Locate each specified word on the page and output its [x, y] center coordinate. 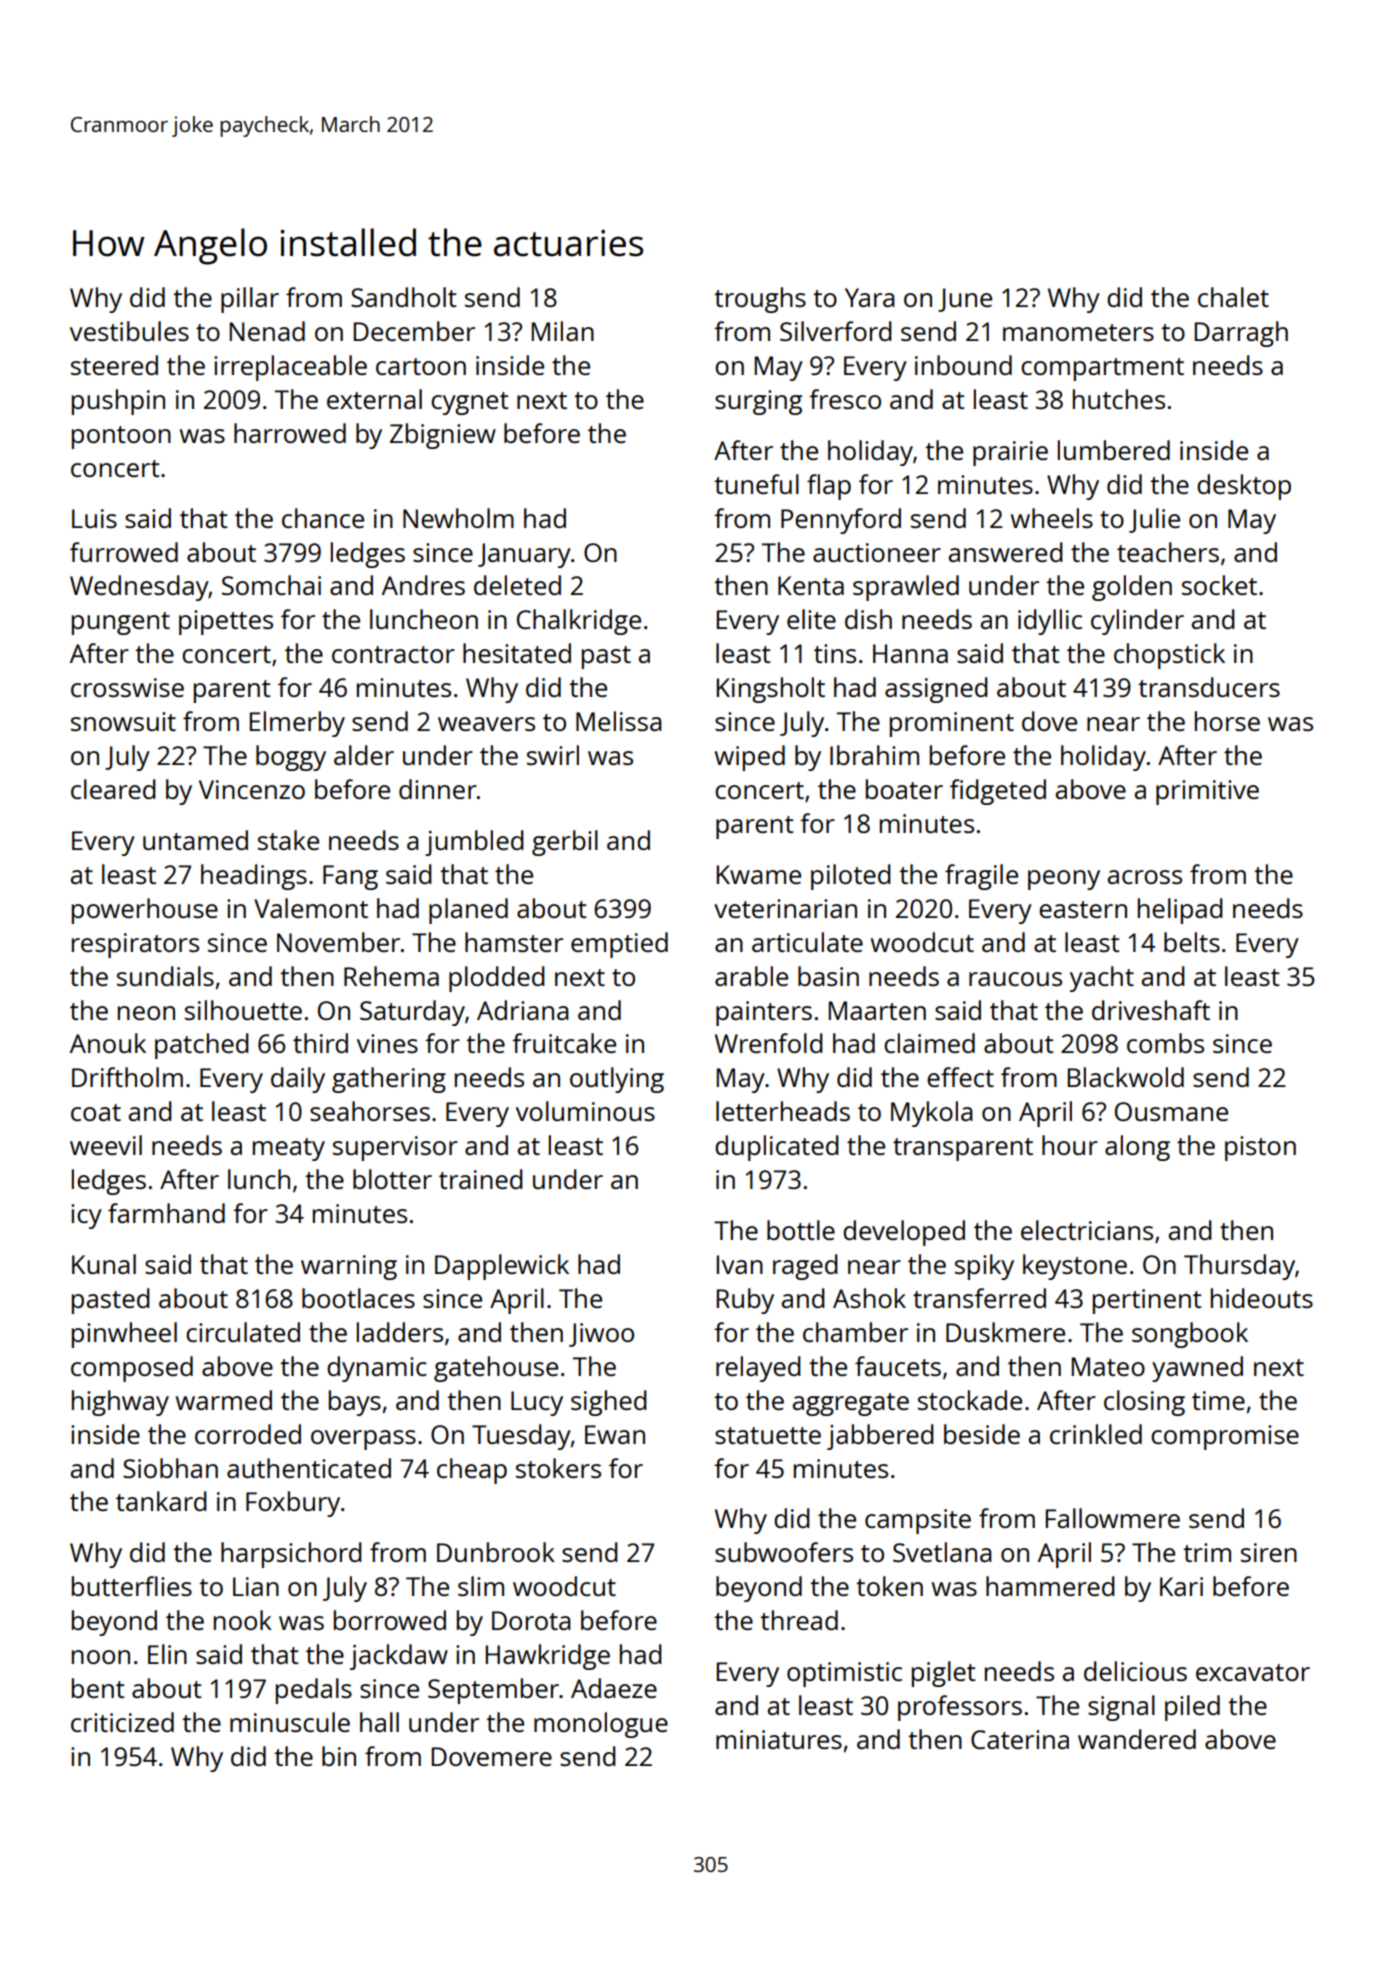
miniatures [779, 1739]
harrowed [290, 433]
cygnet [470, 403]
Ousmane [1171, 1111]
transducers [1209, 687]
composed [132, 1369]
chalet [1233, 297]
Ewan [615, 1434]
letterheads [783, 1111]
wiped [750, 758]
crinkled [1096, 1434]
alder [364, 755]
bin [339, 1756]
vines [387, 1043]
